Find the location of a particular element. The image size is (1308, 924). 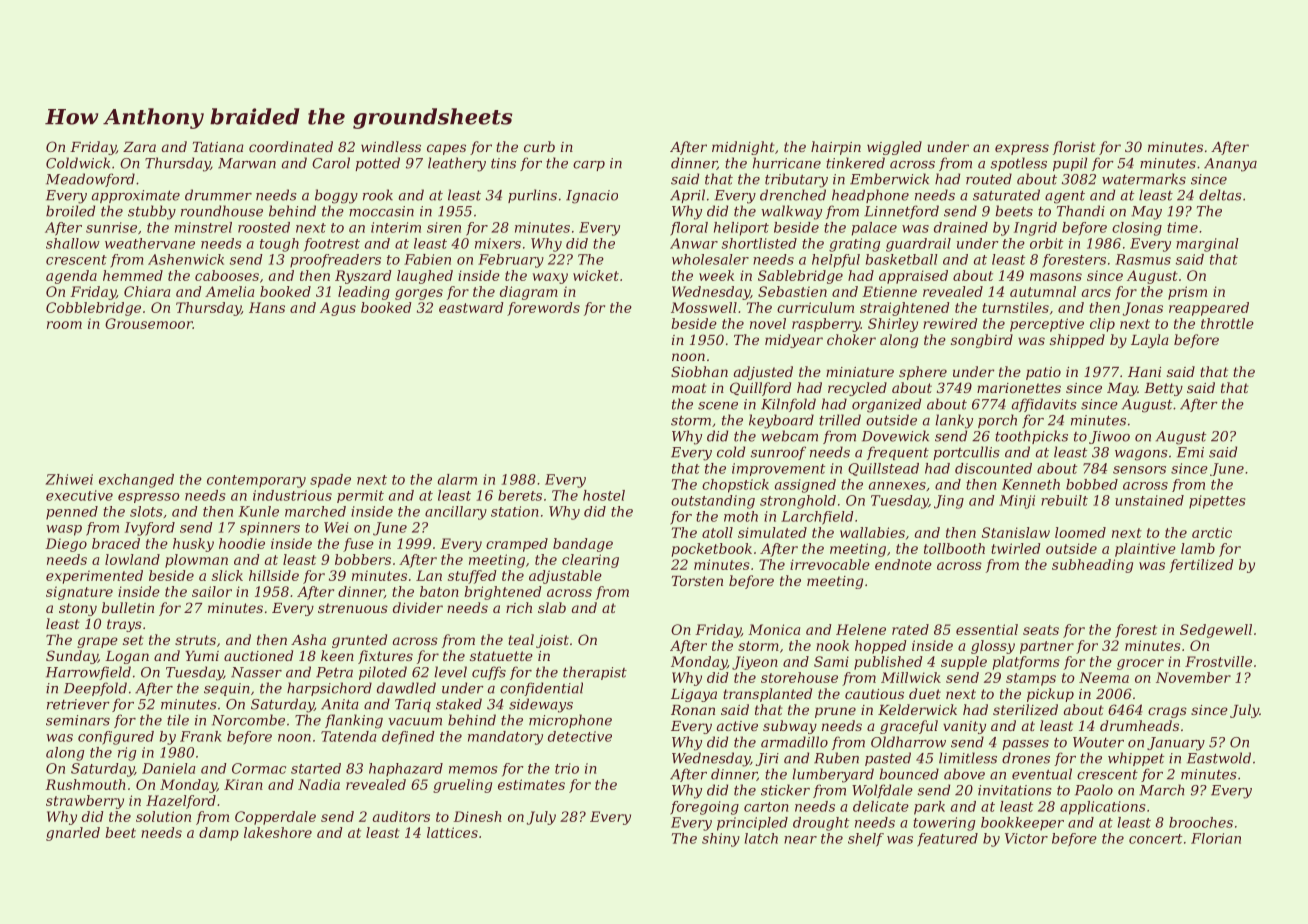

moccasin is located at coordinates (381, 211).
